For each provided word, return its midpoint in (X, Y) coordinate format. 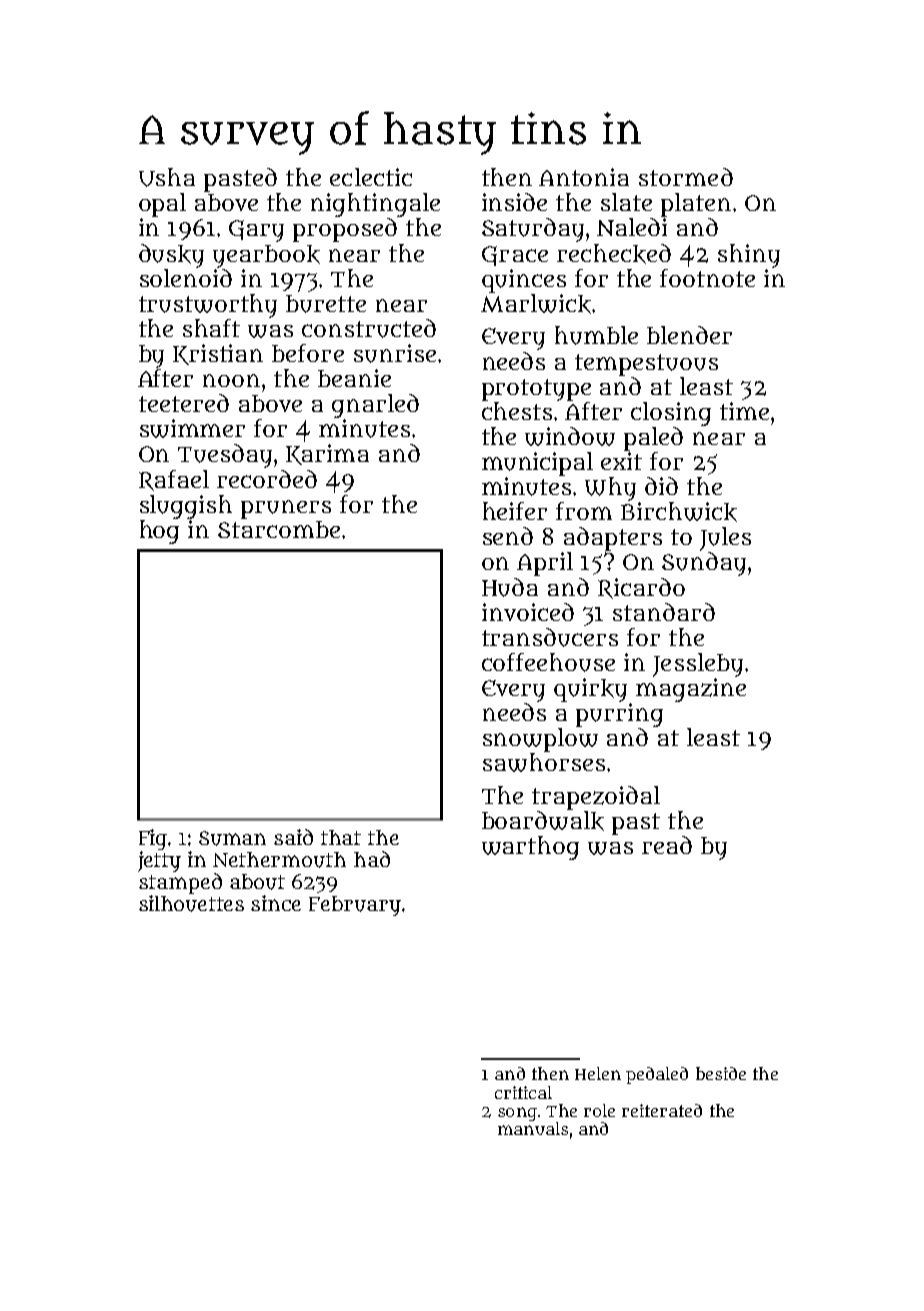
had (372, 859)
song (517, 1114)
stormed (686, 177)
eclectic (371, 177)
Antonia (584, 177)
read (667, 845)
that (341, 837)
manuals (533, 1128)
